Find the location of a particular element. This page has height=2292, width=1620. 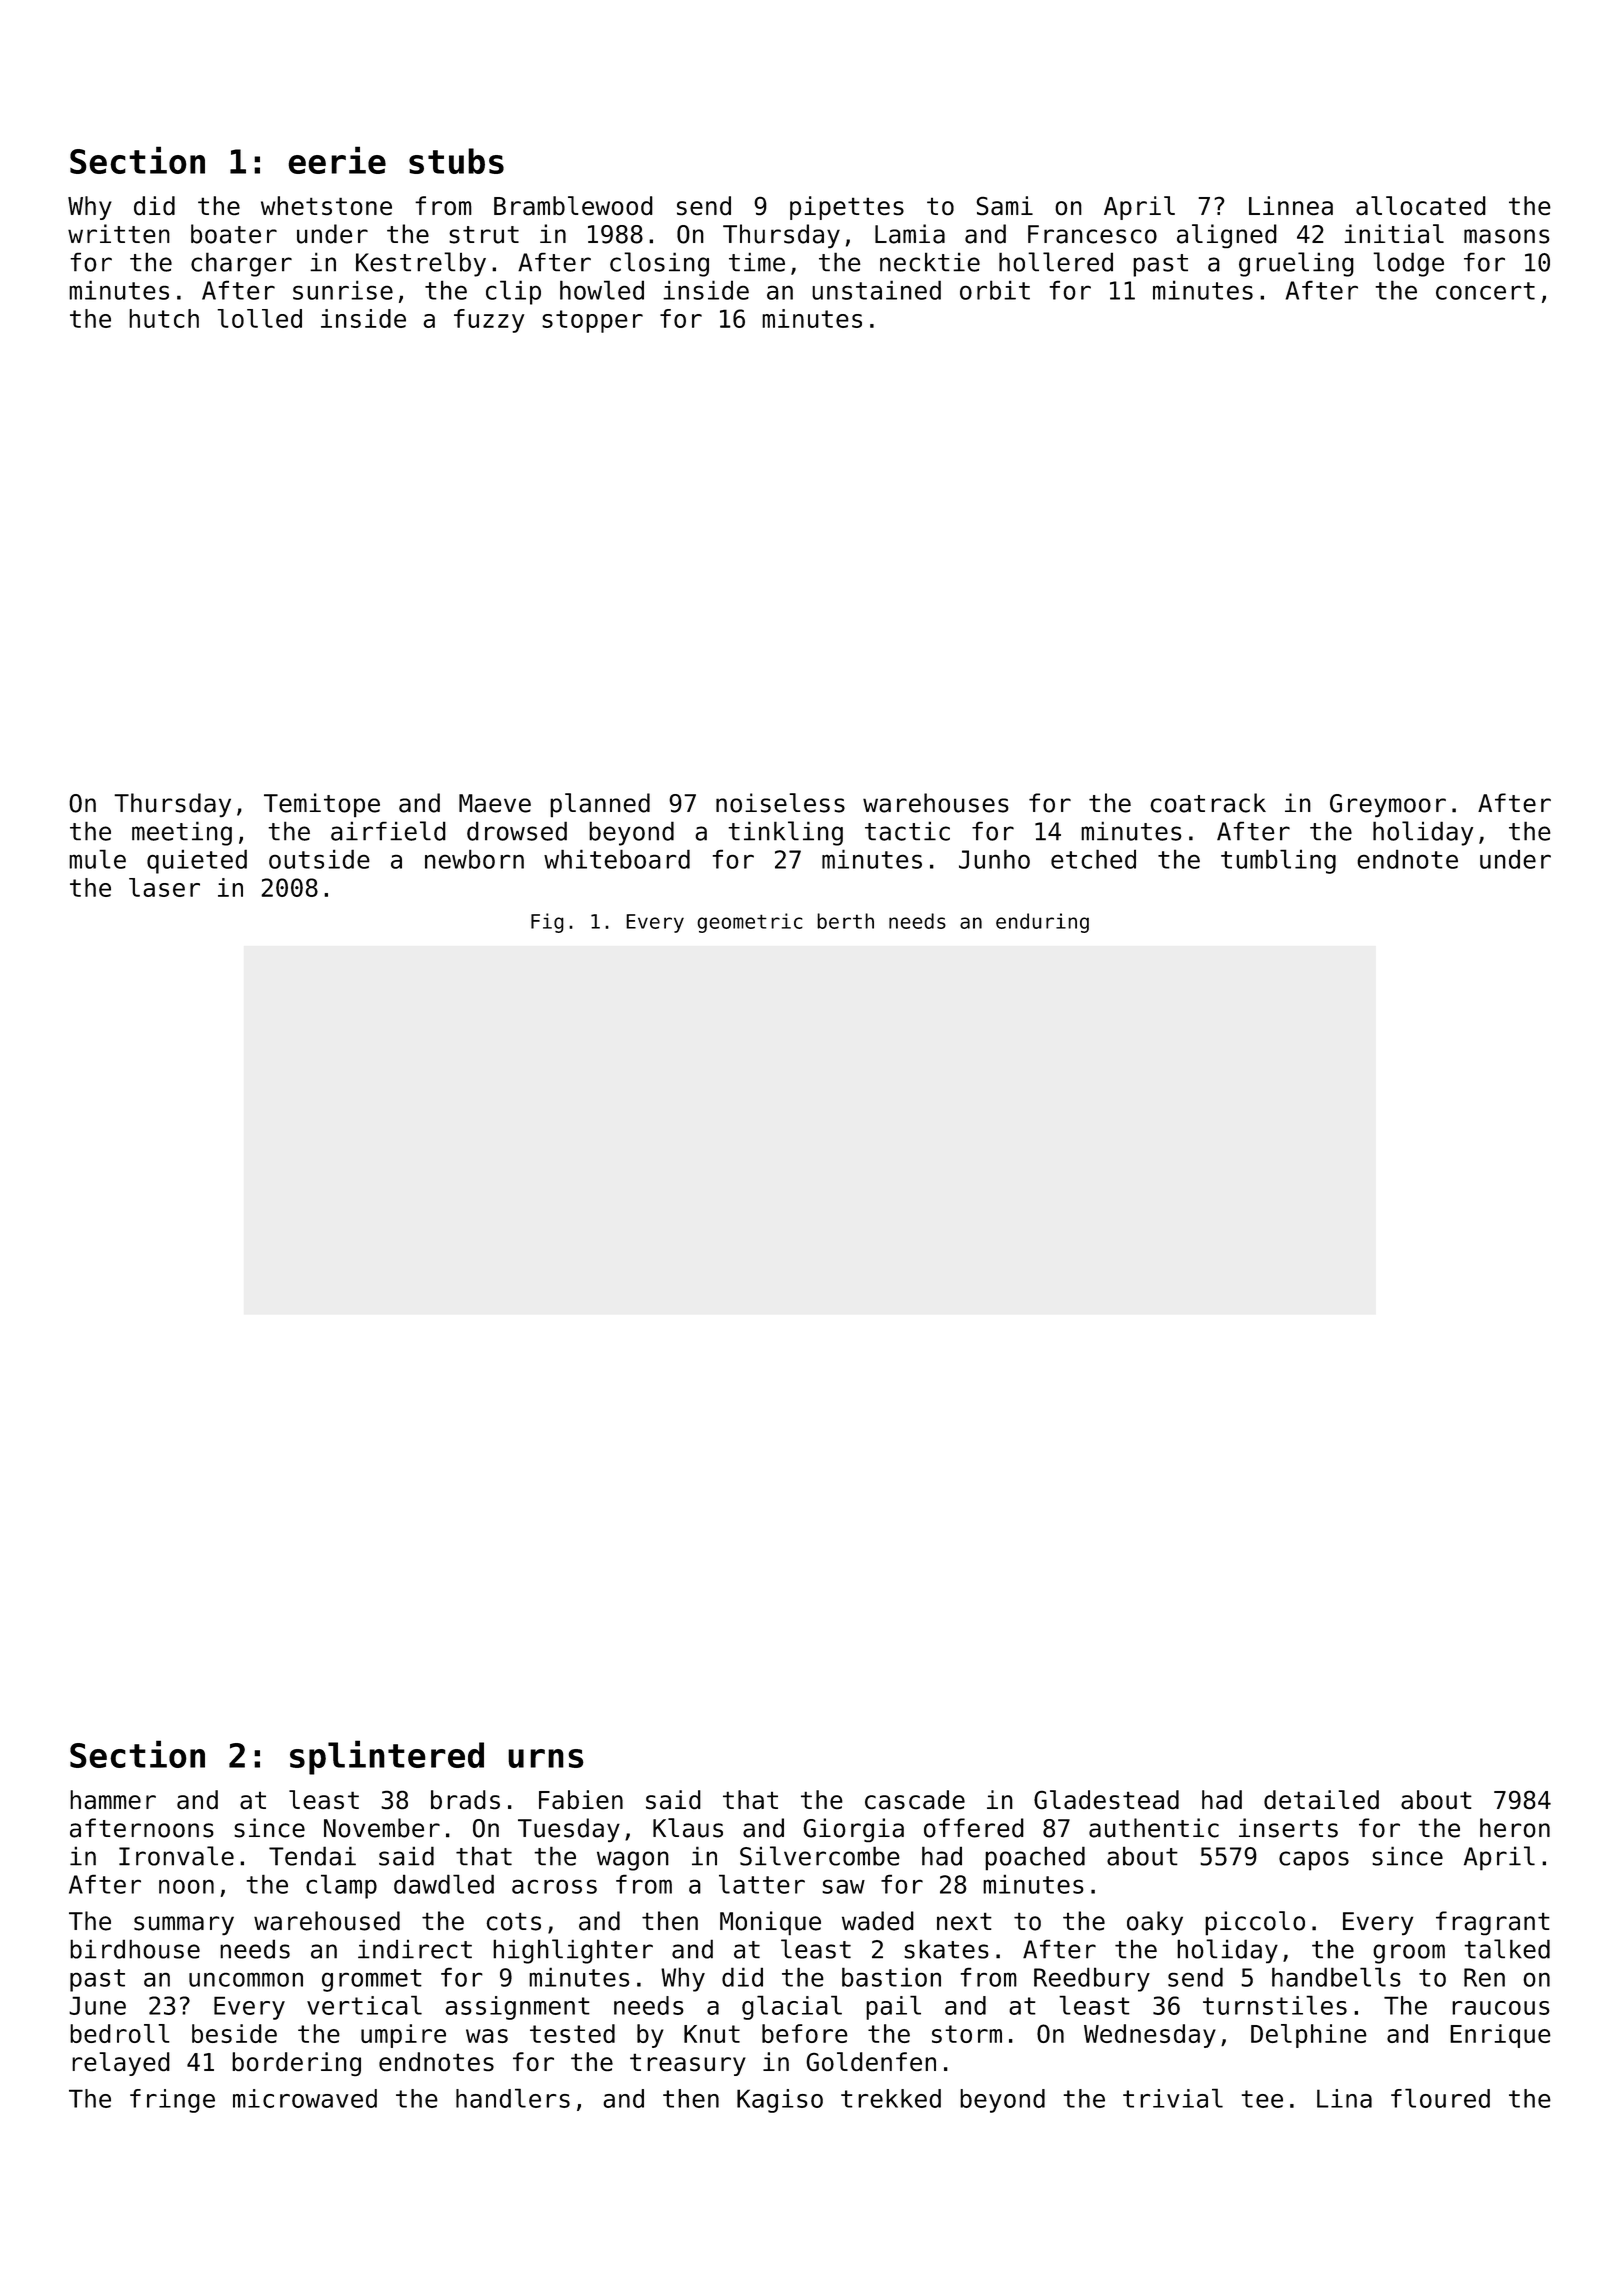

trekked is located at coordinates (891, 2098).
